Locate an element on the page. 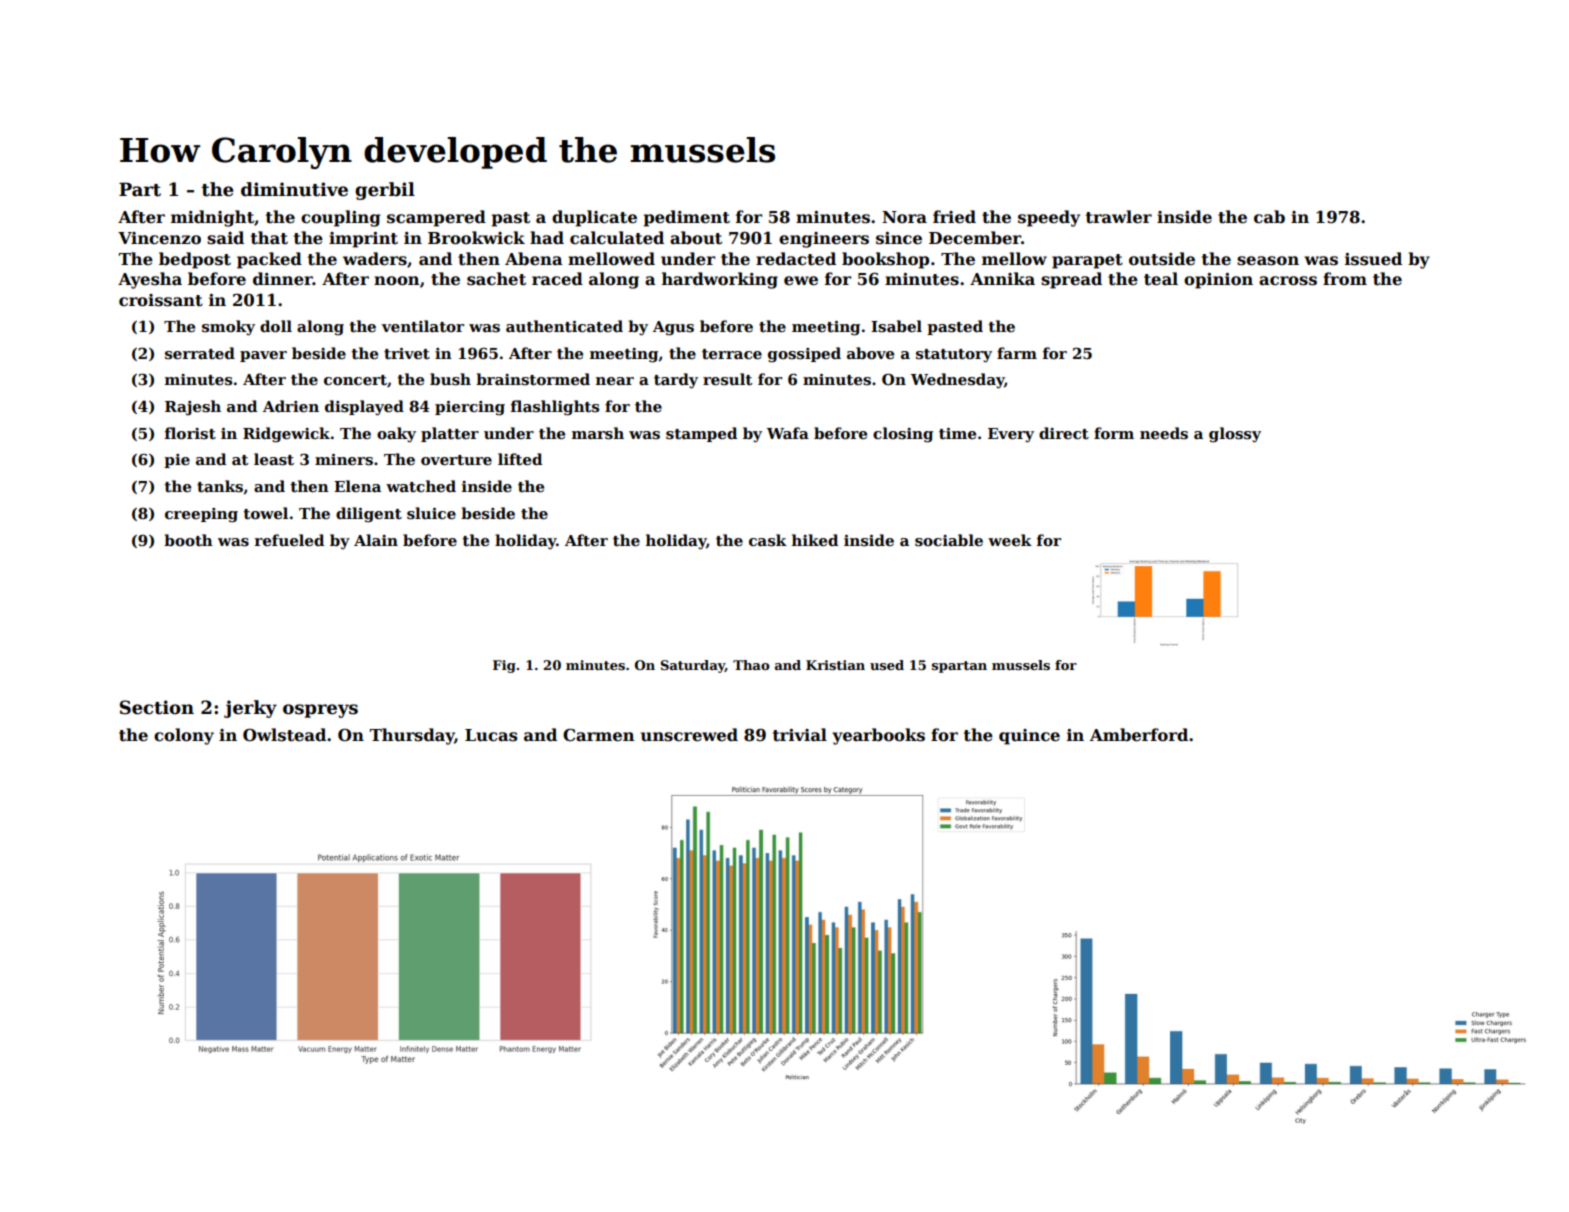 Image resolution: width=1569 pixels, height=1212 pixels. pediment is located at coordinates (687, 218).
